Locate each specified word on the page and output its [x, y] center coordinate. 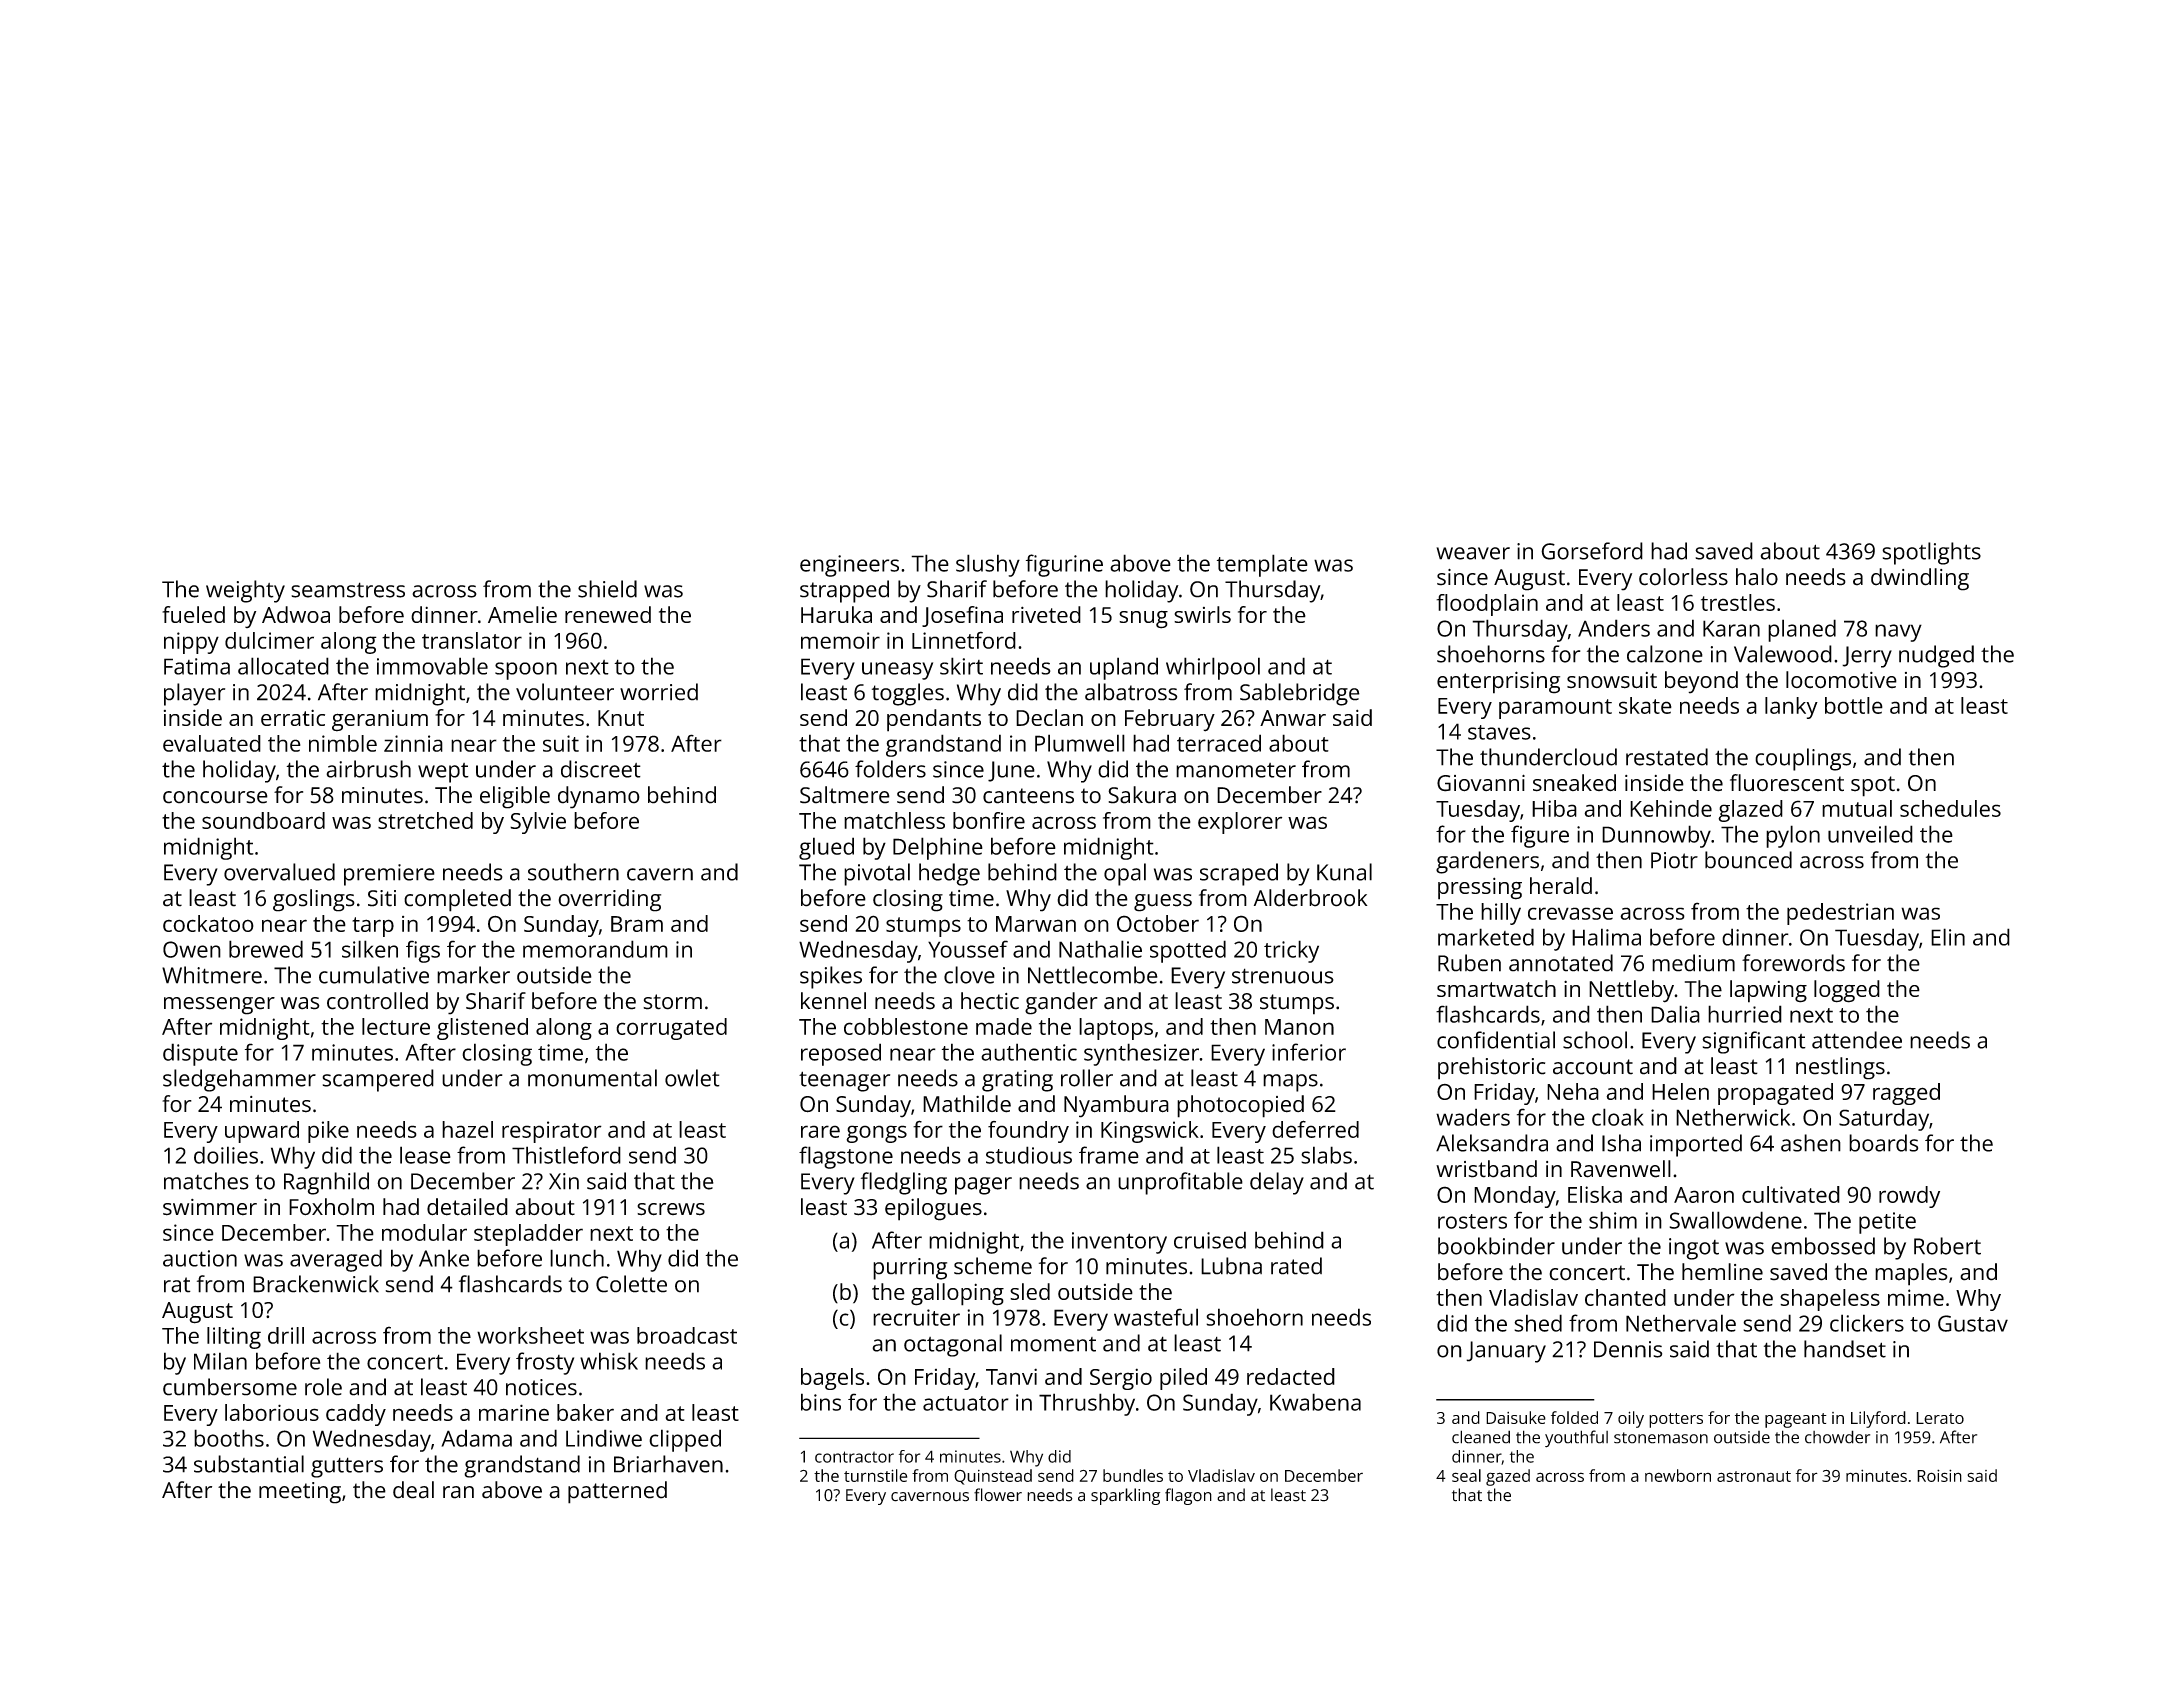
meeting [300, 1493]
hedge [949, 874]
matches [206, 1181]
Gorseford [1592, 551]
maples [1911, 1274]
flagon [1188, 1496]
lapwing [1768, 991]
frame [1109, 1155]
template [1262, 565]
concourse [215, 797]
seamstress [348, 590]
